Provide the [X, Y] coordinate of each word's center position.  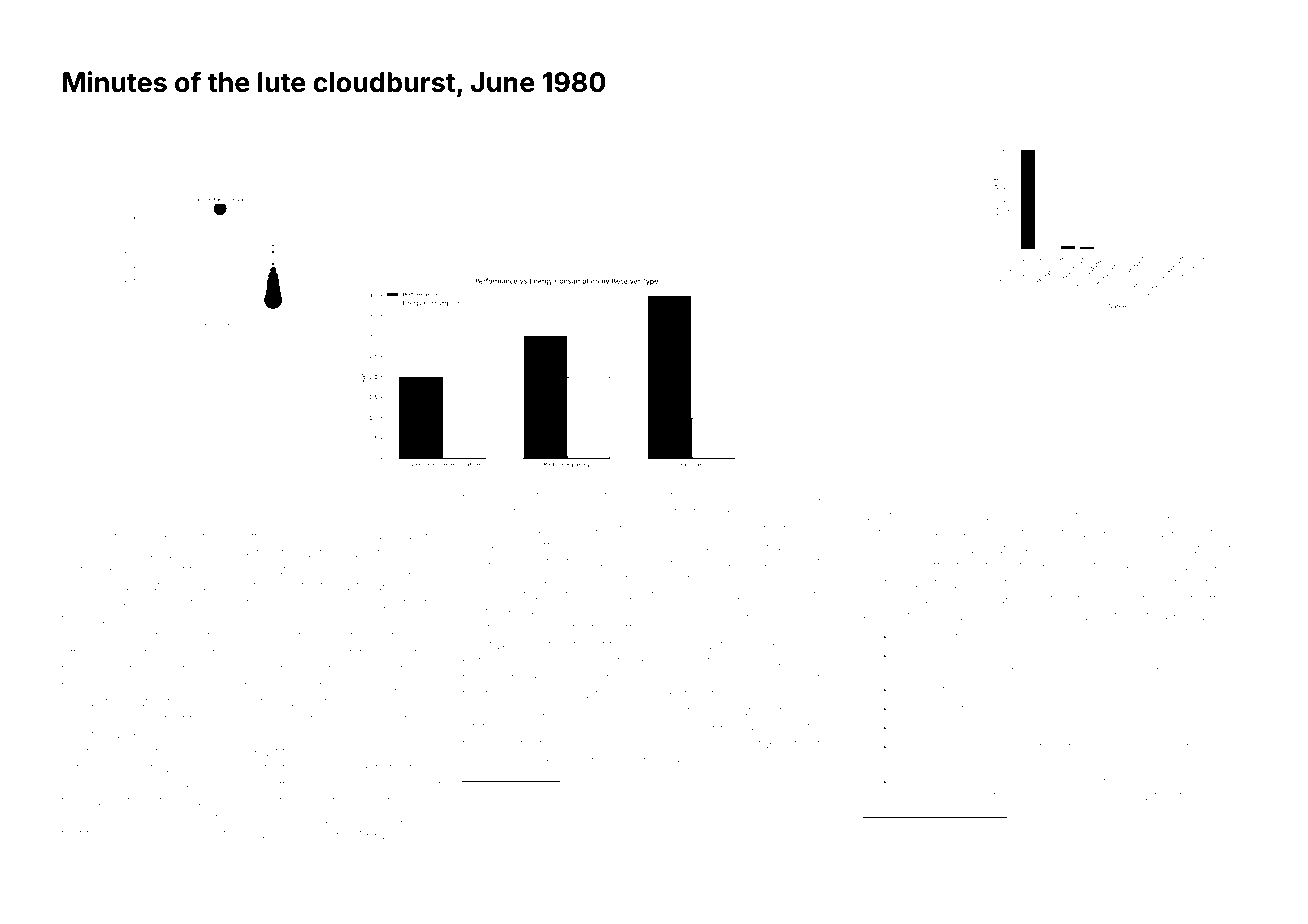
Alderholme [96, 818]
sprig [649, 662]
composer [168, 539]
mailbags [890, 568]
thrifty [1207, 600]
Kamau [112, 686]
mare [585, 497]
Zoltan [80, 570]
